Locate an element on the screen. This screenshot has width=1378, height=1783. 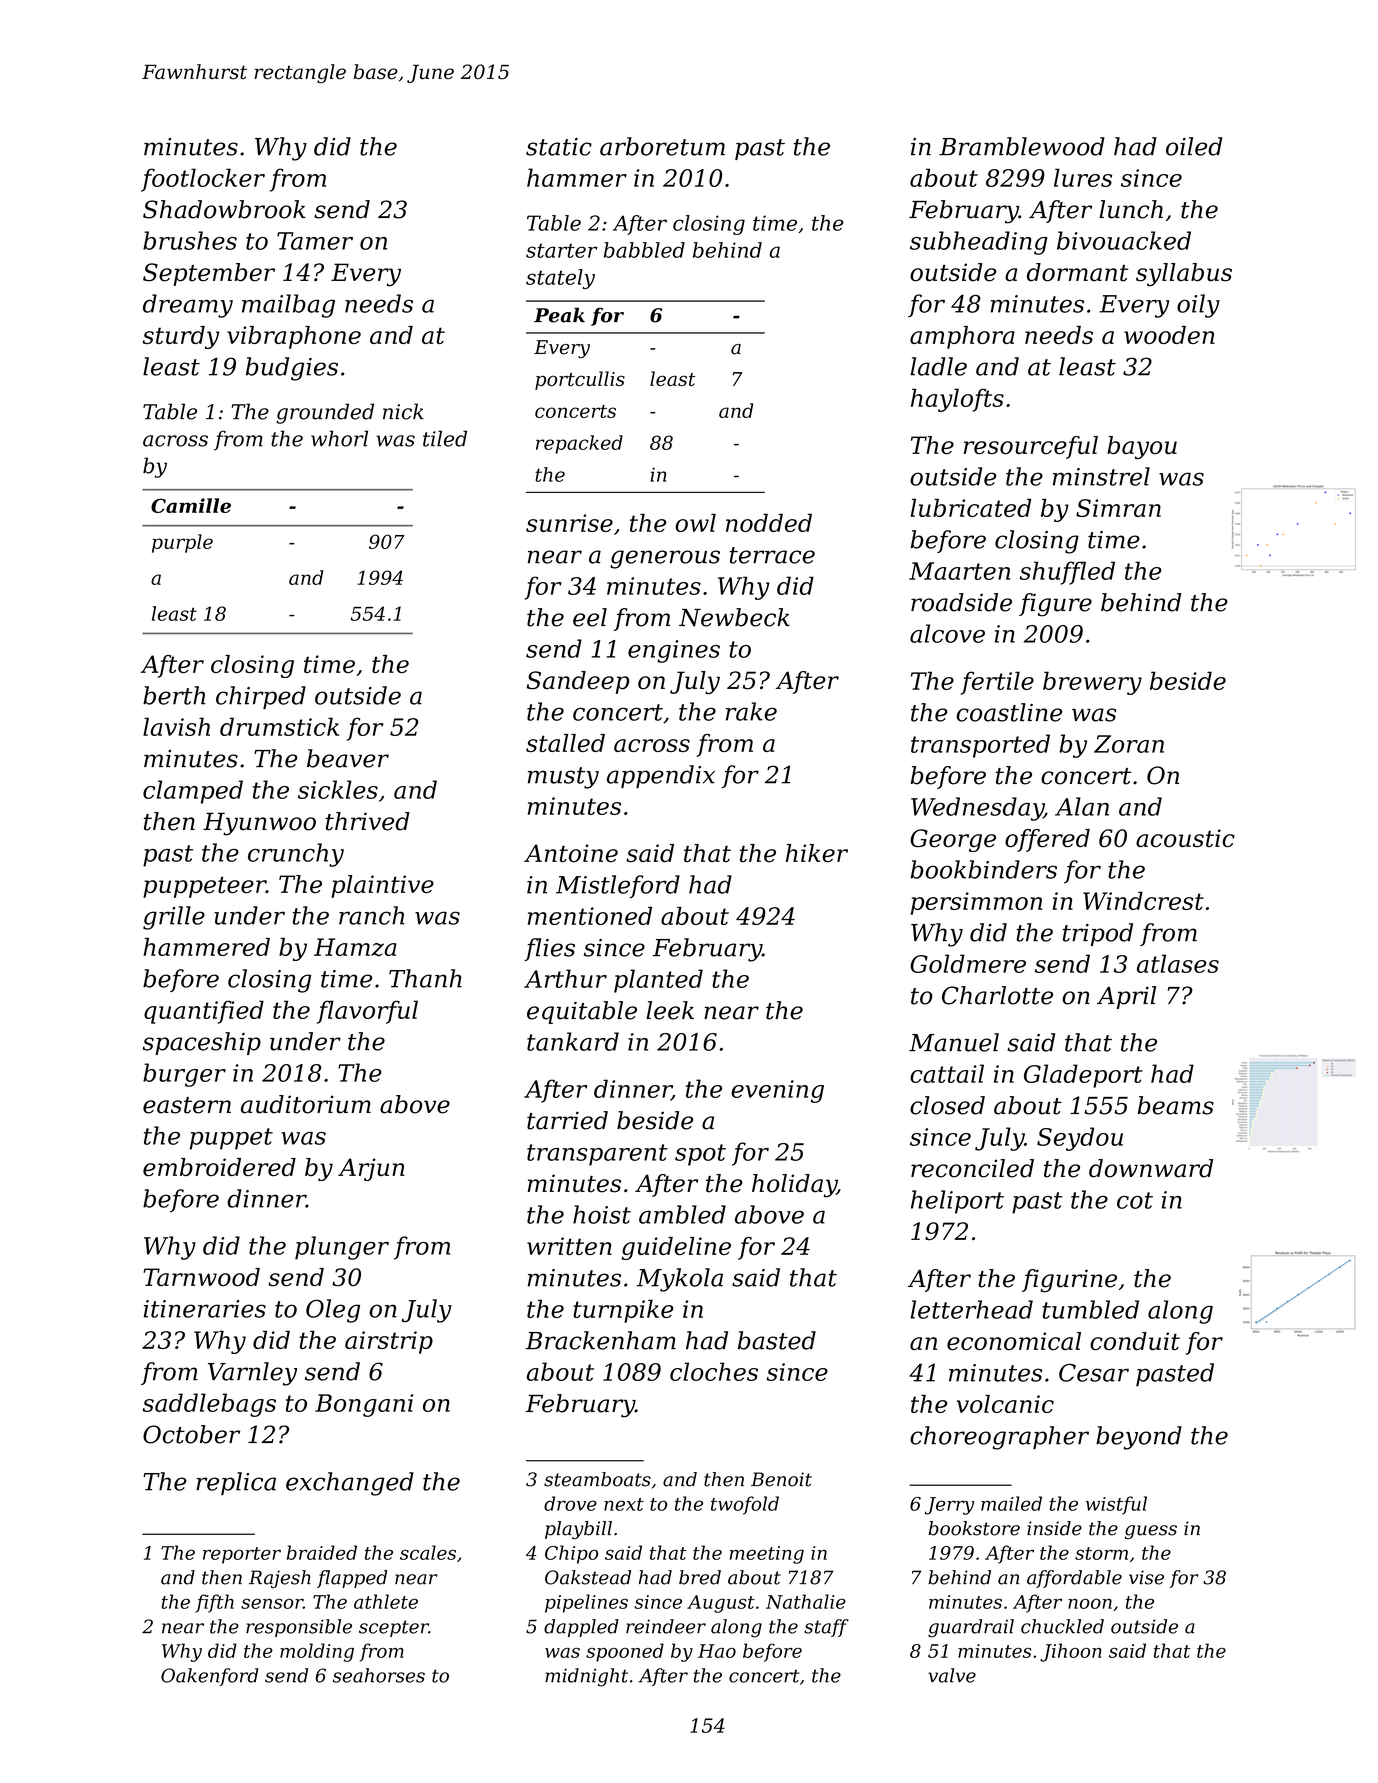
nodded is located at coordinates (769, 522).
